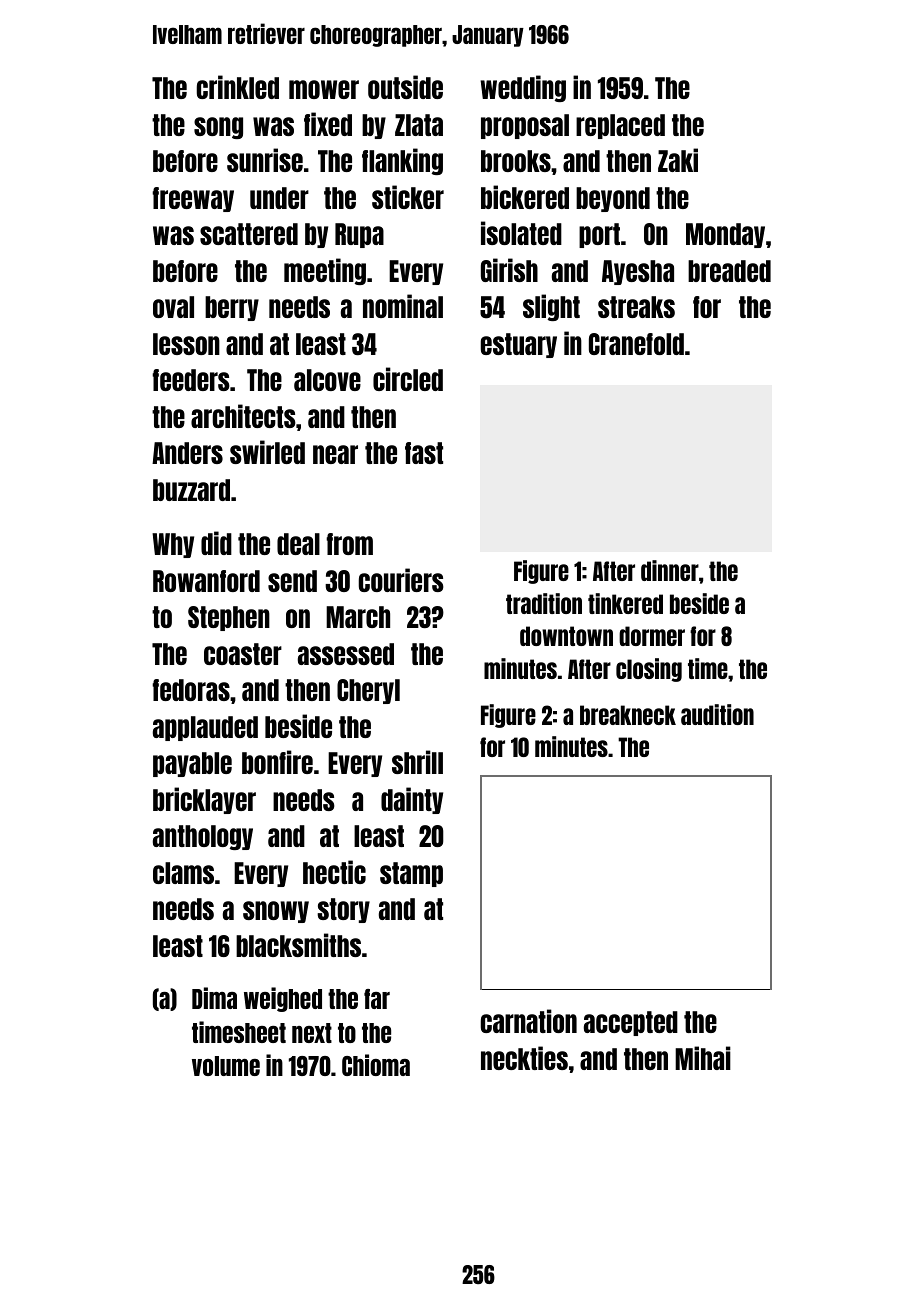 This screenshot has height=1311, width=924. I want to click on breakneck, so click(628, 715).
